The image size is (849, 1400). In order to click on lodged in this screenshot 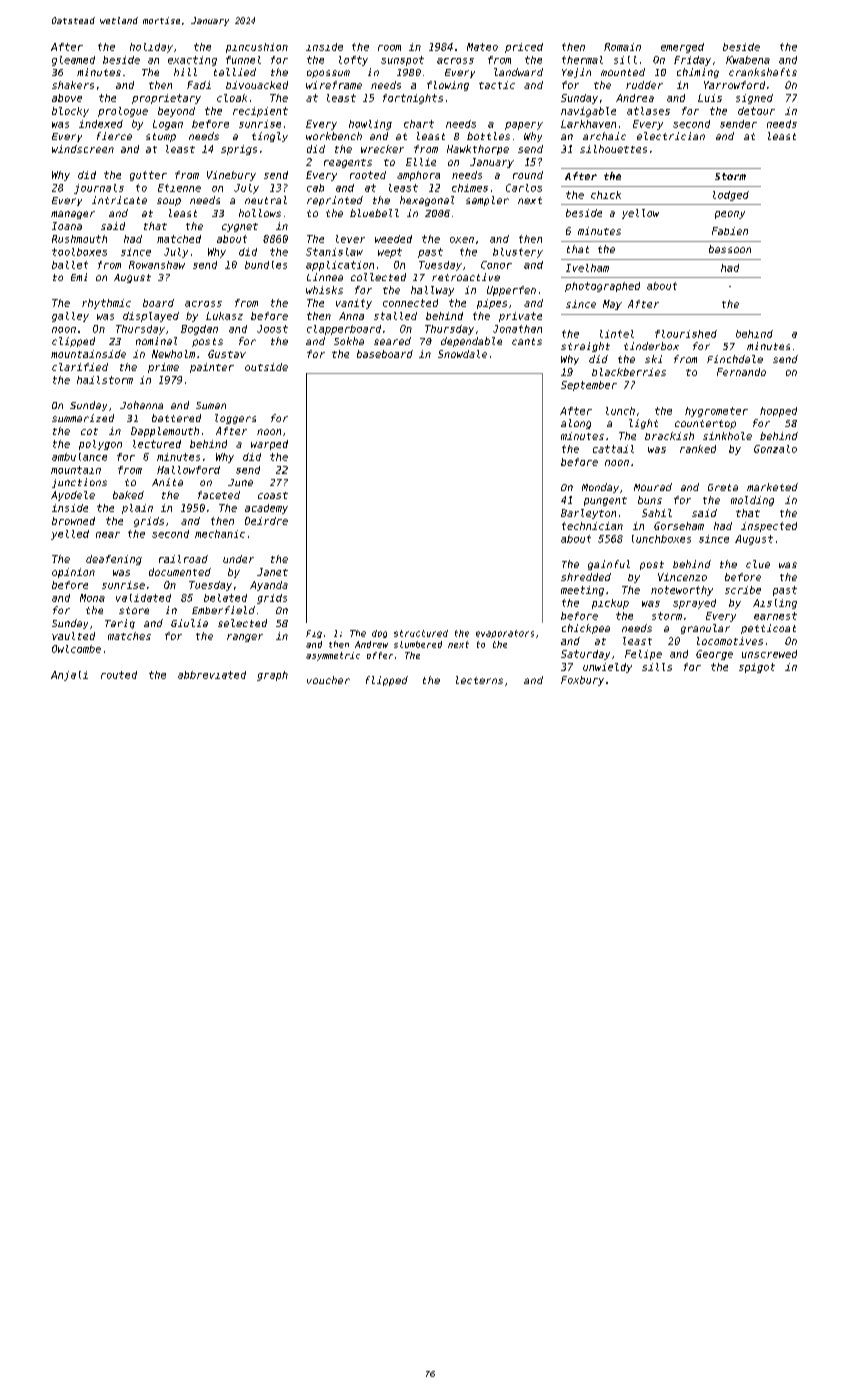, I will do `click(731, 196)`.
